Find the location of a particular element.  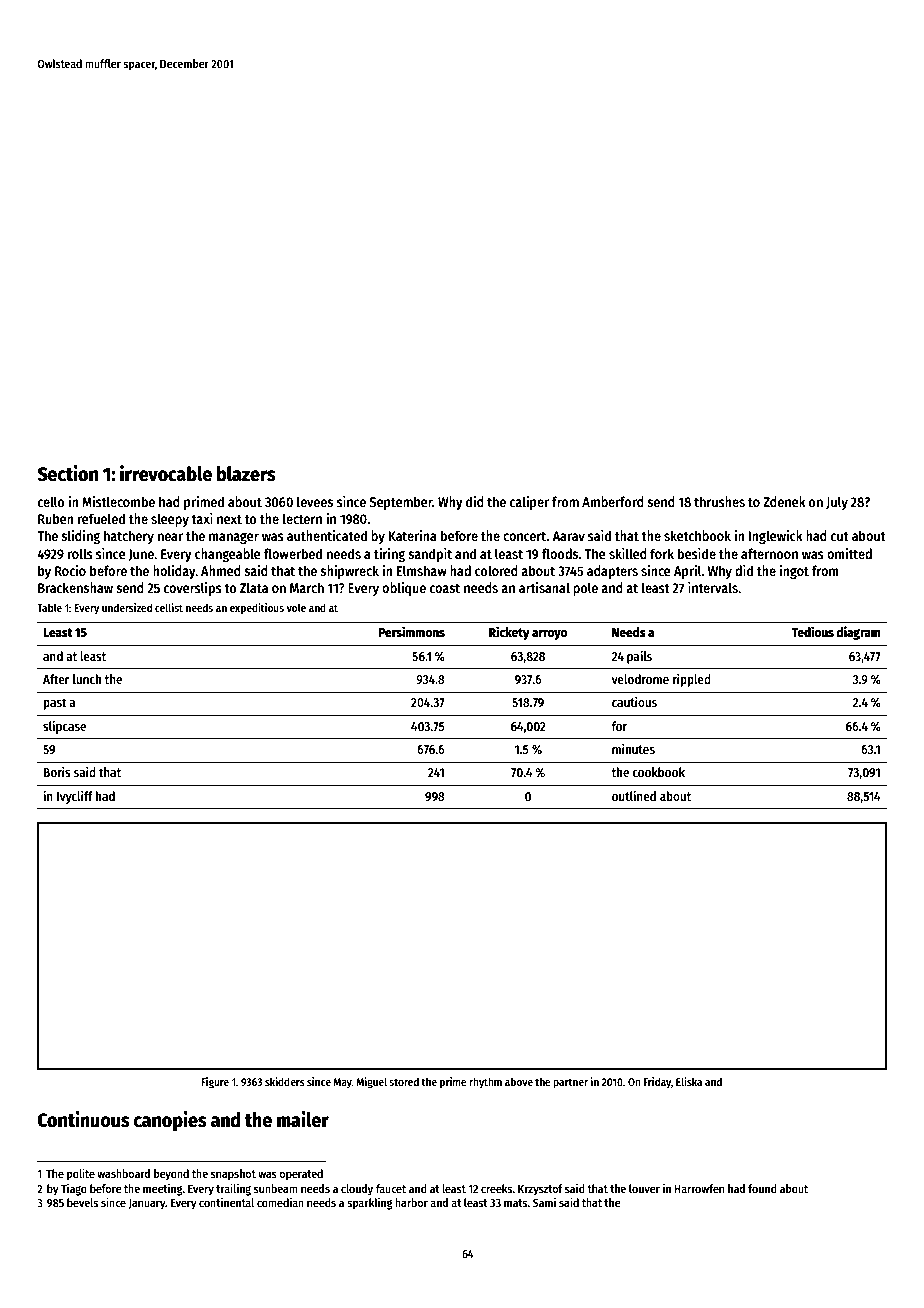

outlined is located at coordinates (634, 795).
